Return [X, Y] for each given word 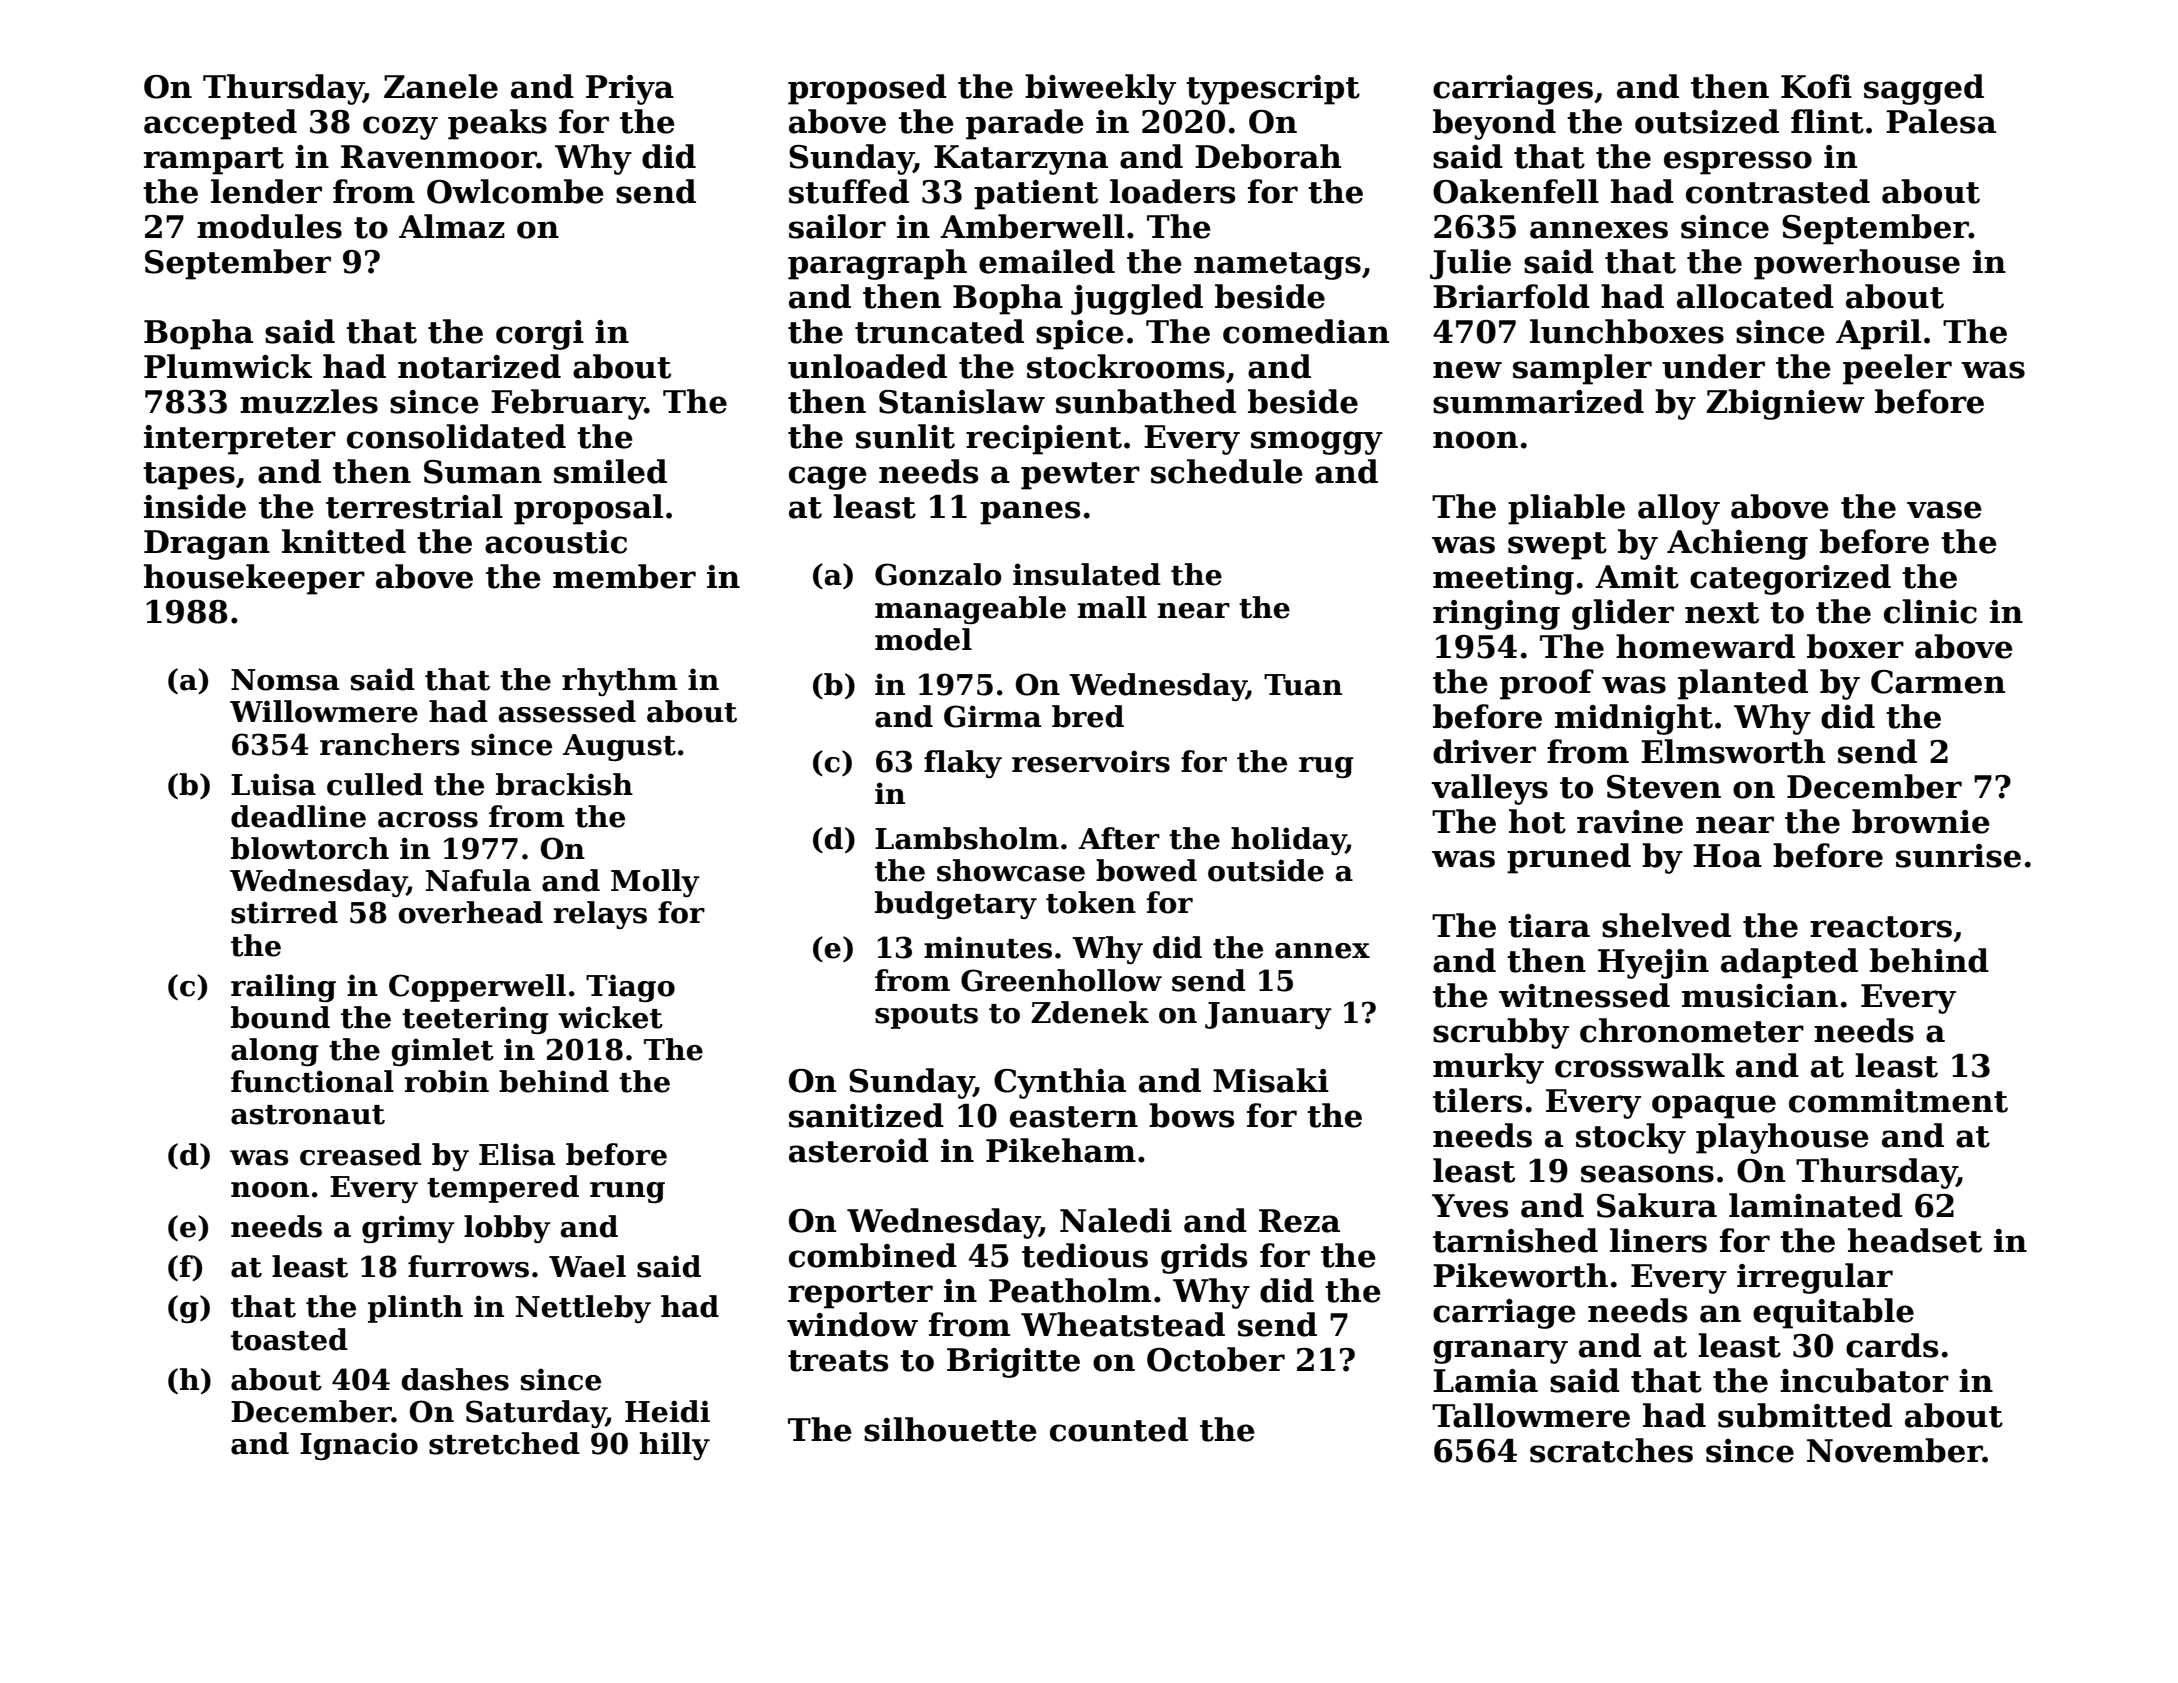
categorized [1790, 579]
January [1268, 1015]
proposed [867, 89]
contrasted [1778, 191]
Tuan [1303, 685]
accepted [220, 124]
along [275, 1052]
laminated [1815, 1205]
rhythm [619, 682]
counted [1119, 1429]
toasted [289, 1339]
